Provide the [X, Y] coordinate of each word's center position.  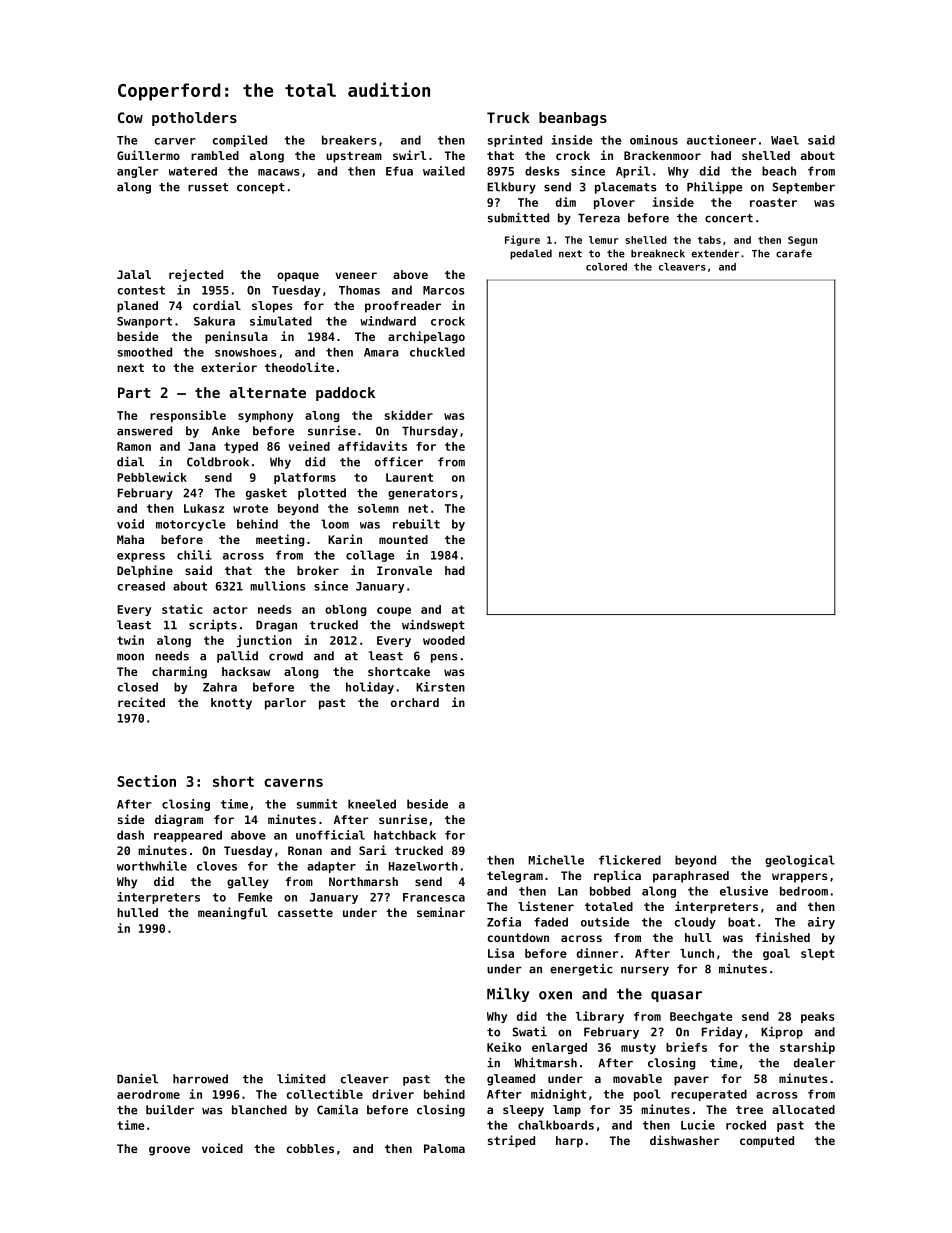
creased [141, 586]
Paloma [444, 1148]
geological [800, 861]
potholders [194, 119]
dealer [814, 1063]
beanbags [573, 119]
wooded [444, 640]
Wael [785, 140]
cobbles [310, 1148]
